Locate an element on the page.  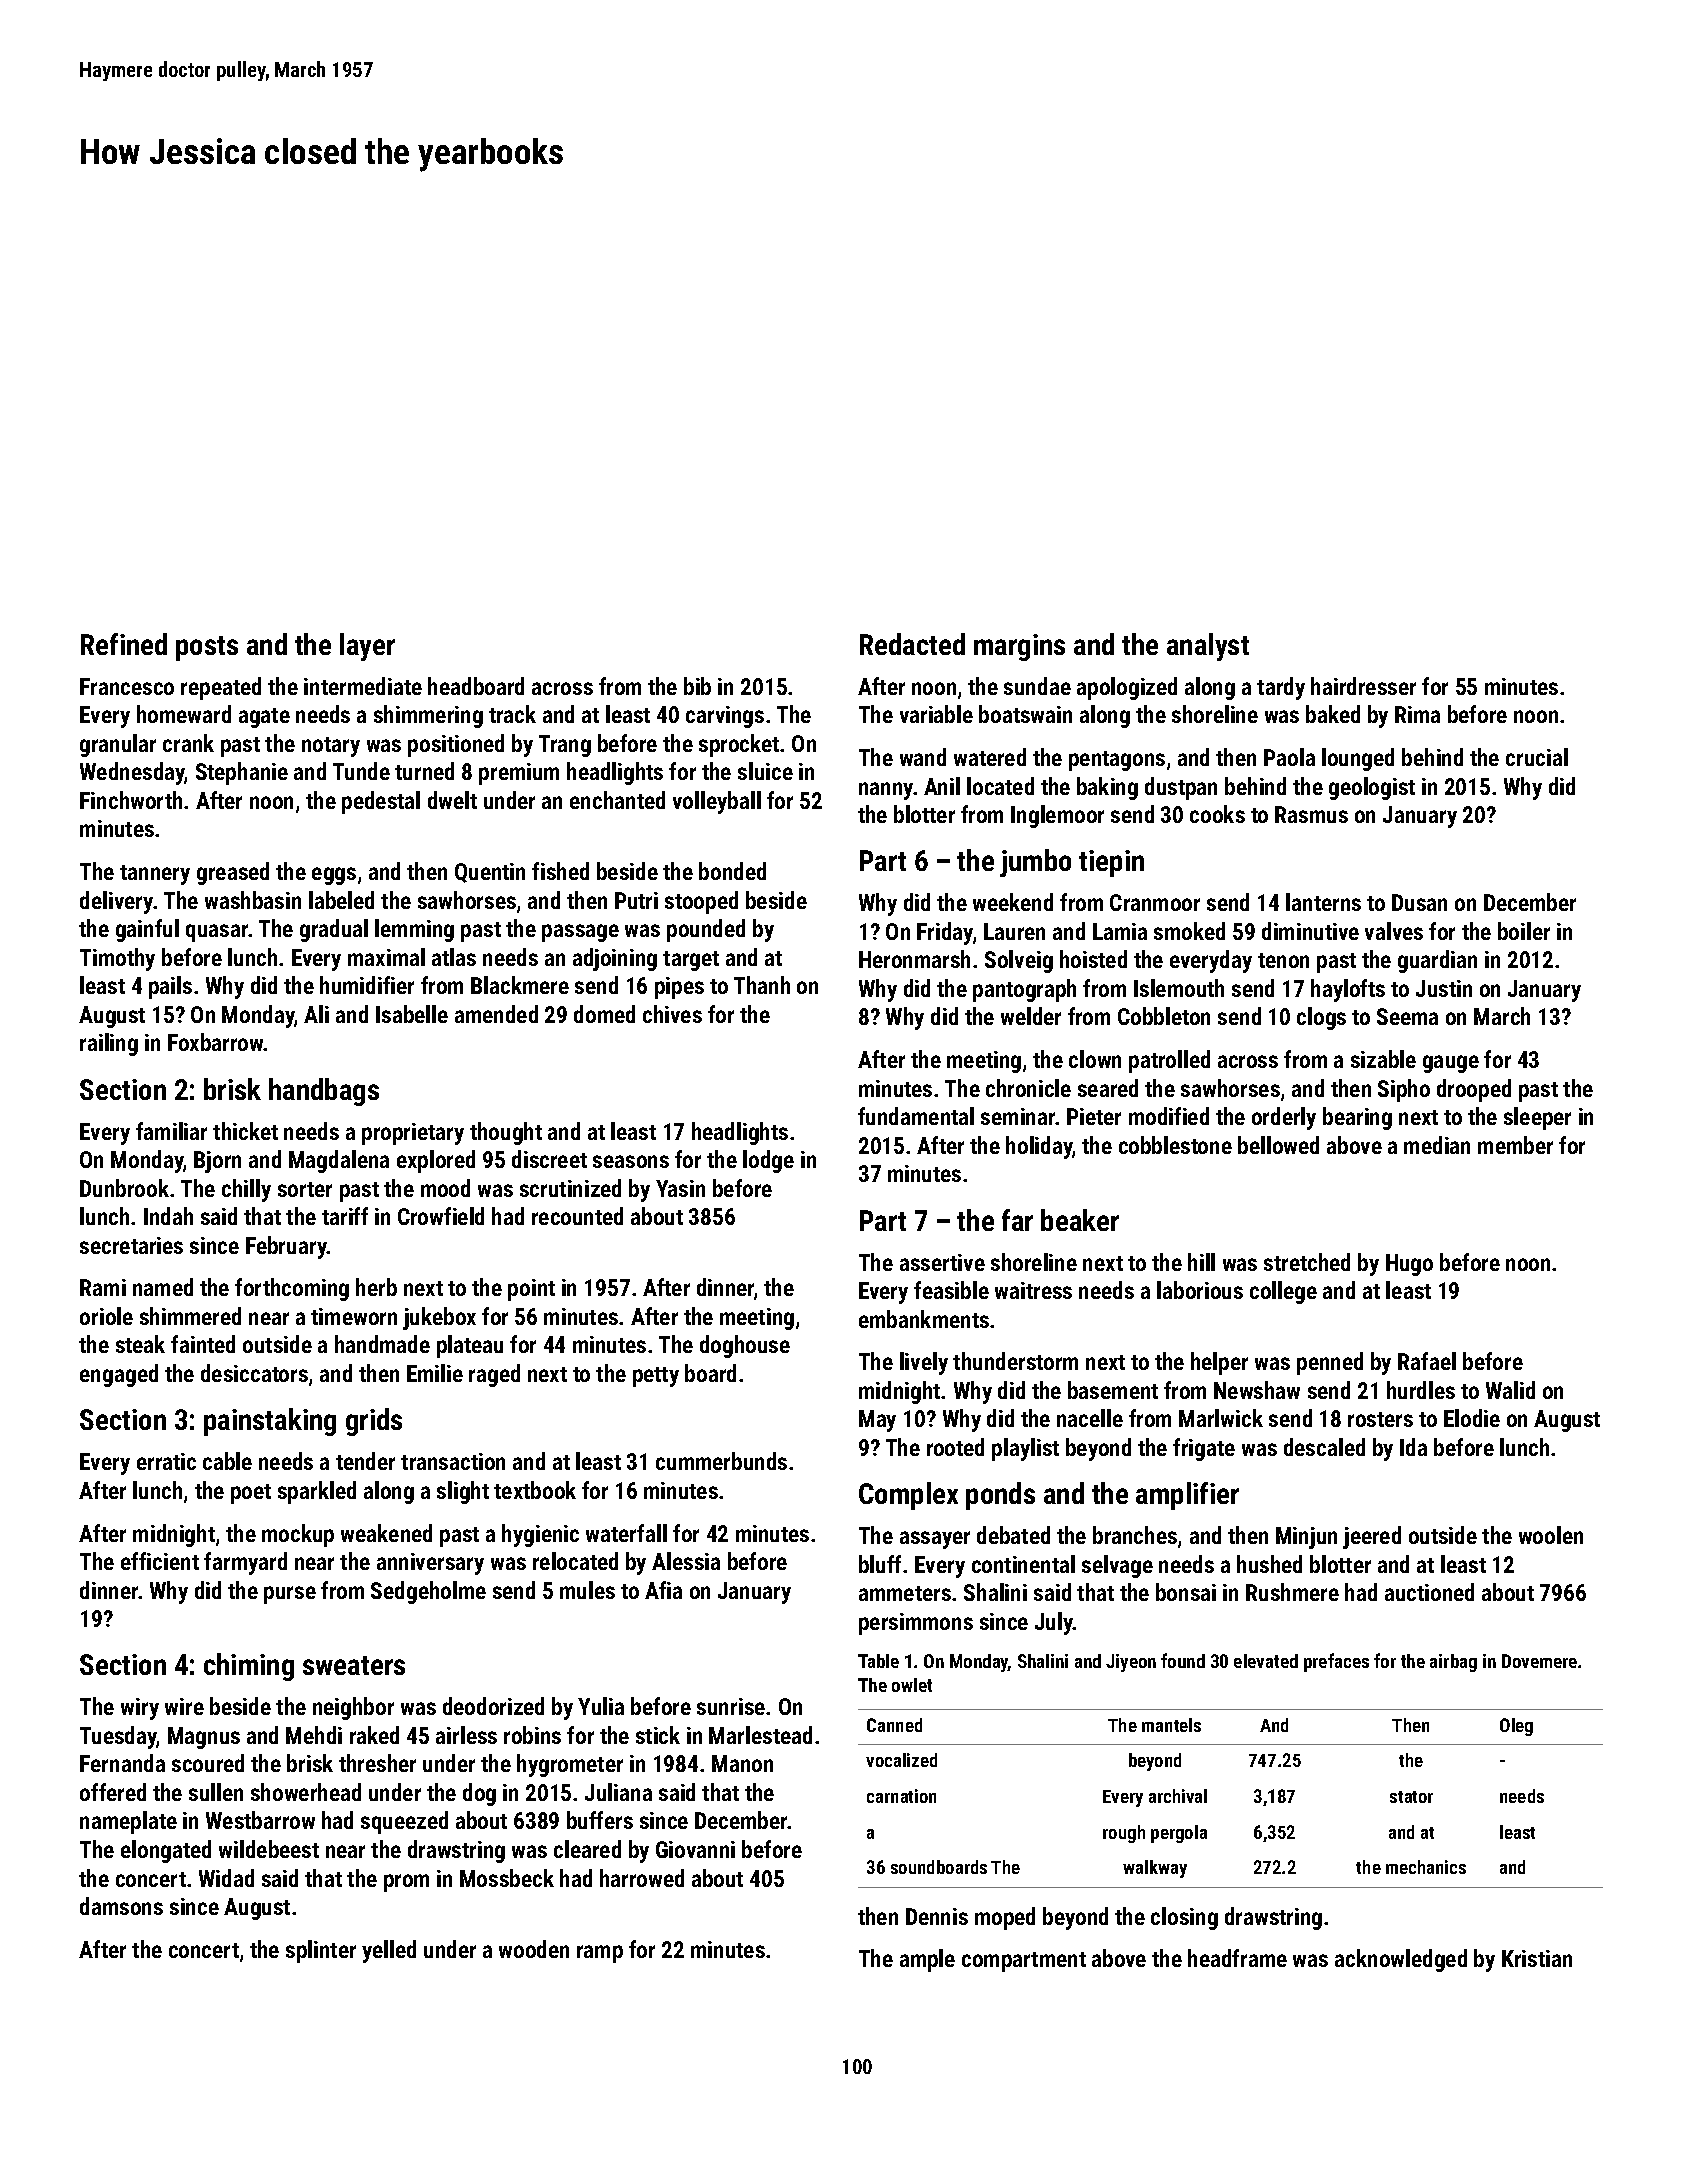
Elodie is located at coordinates (1472, 1418).
